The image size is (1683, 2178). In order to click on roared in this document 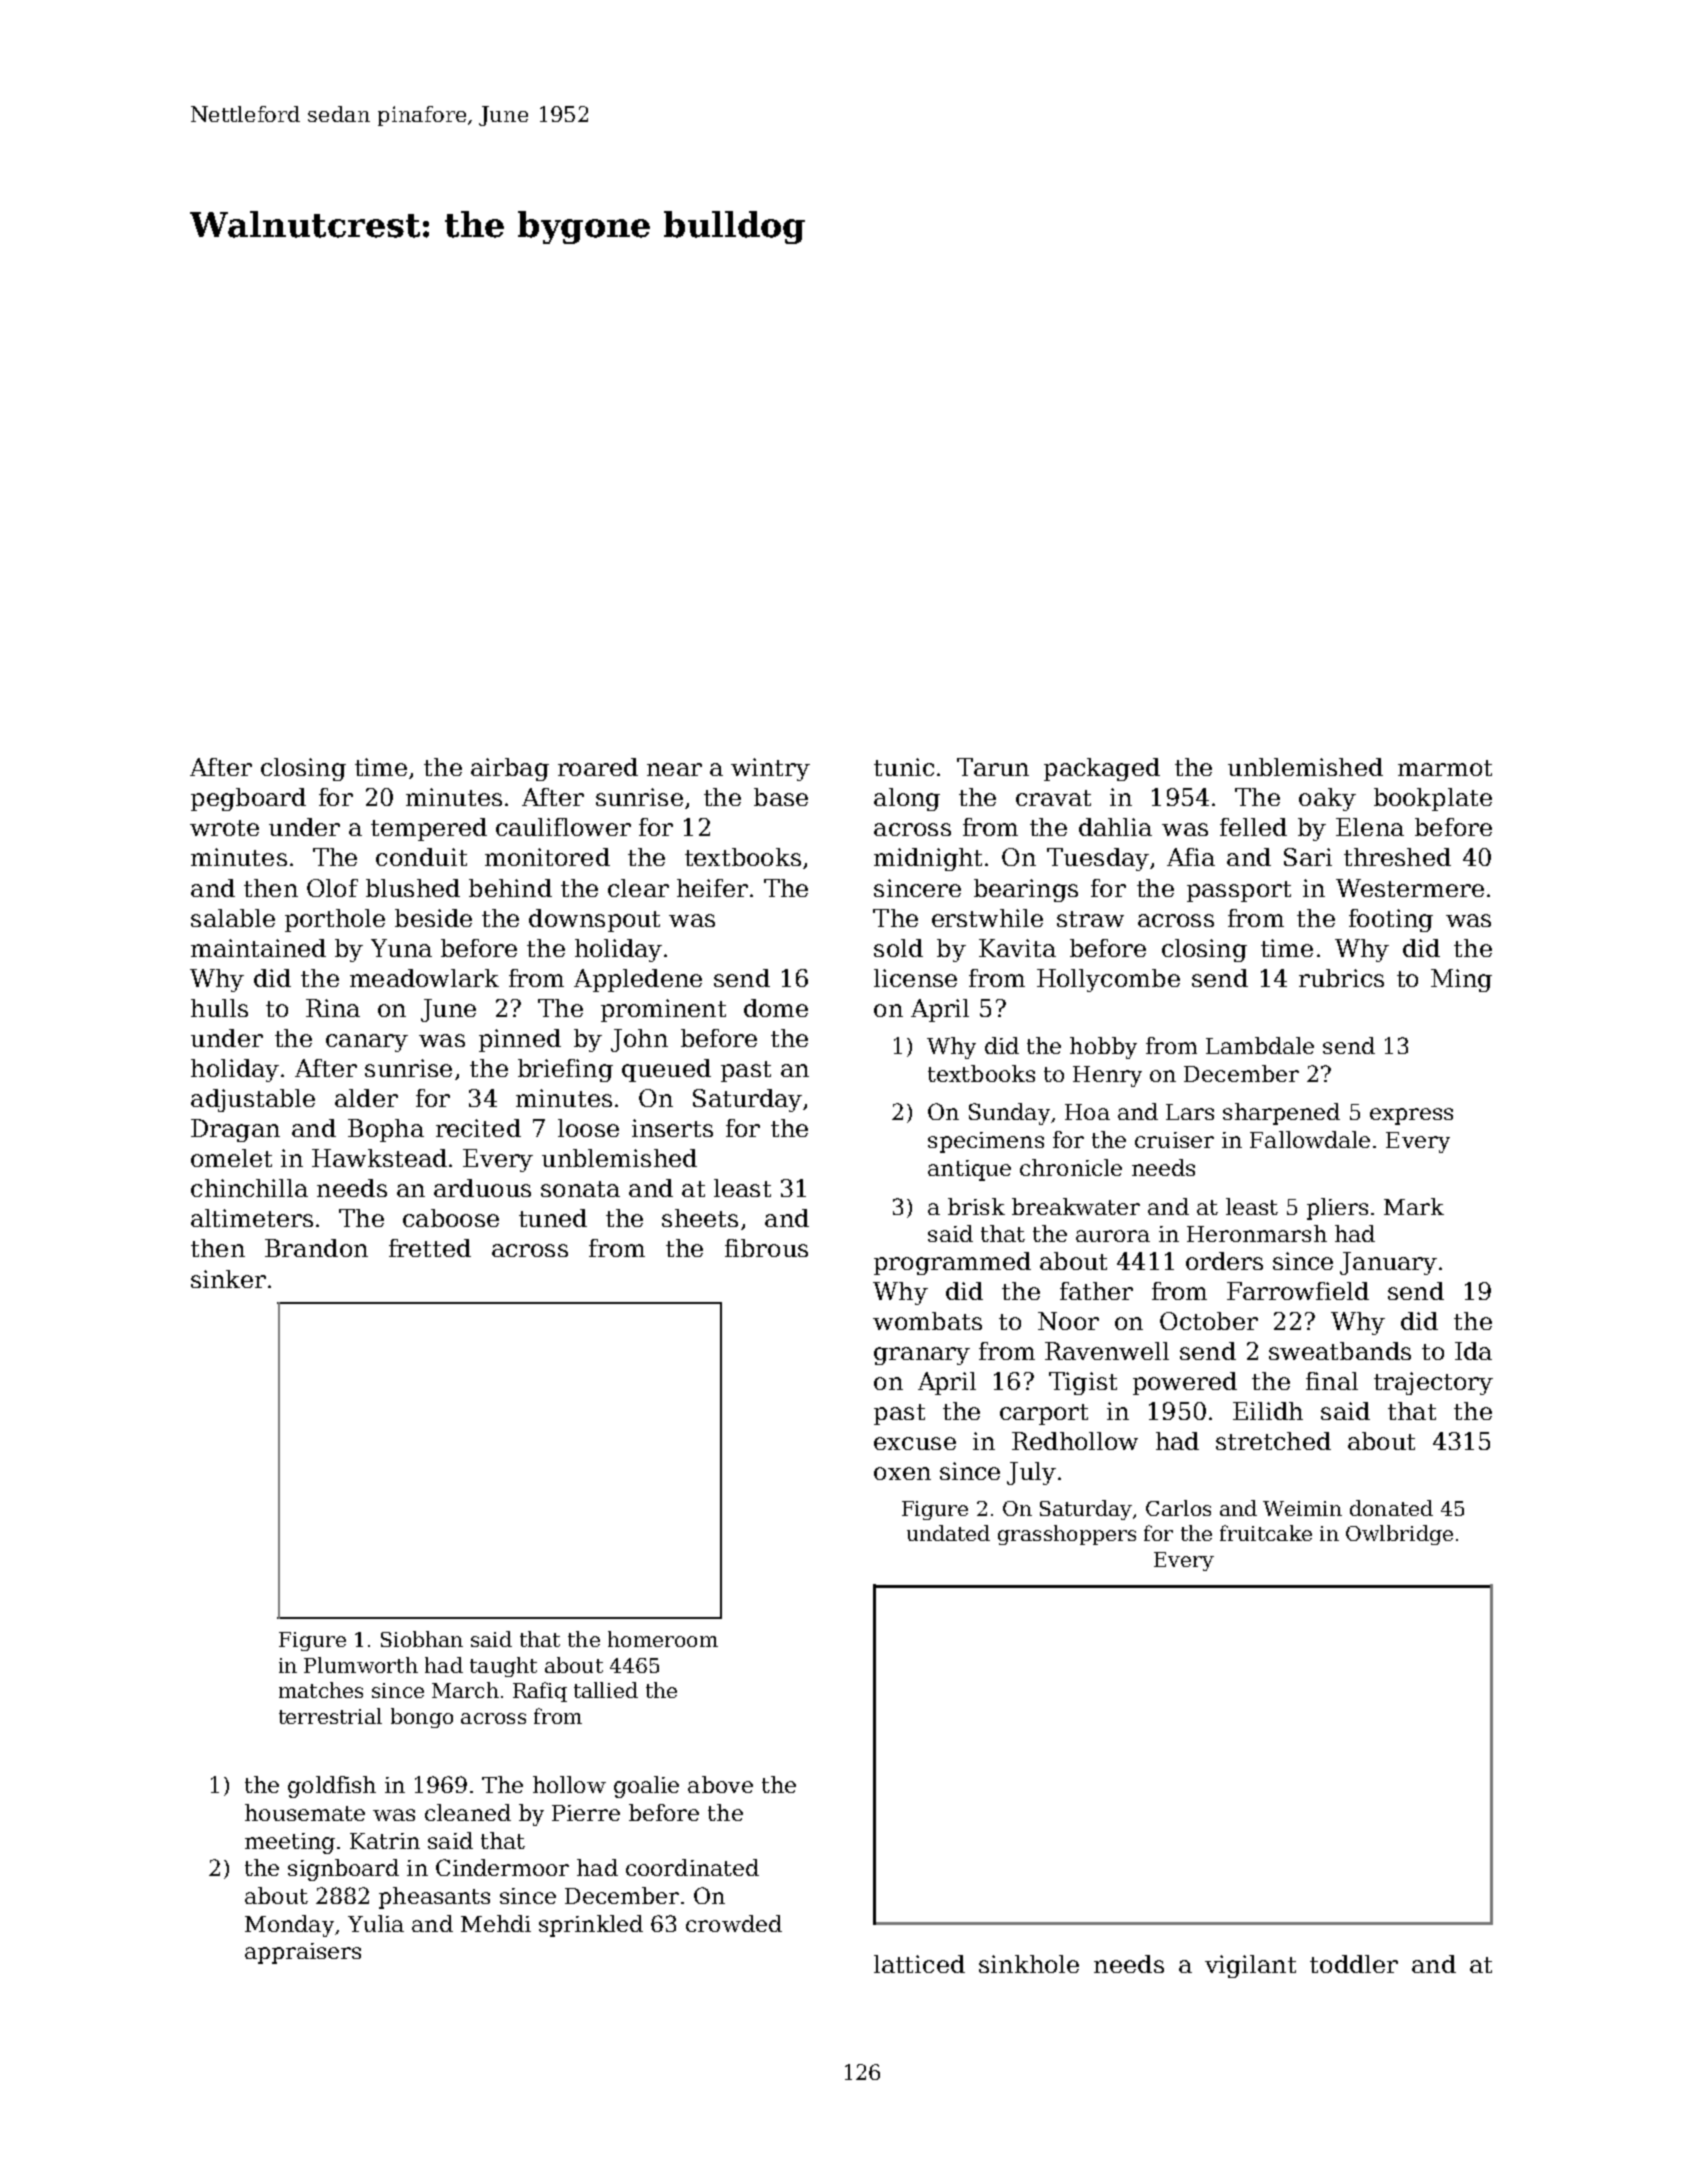, I will do `click(598, 767)`.
